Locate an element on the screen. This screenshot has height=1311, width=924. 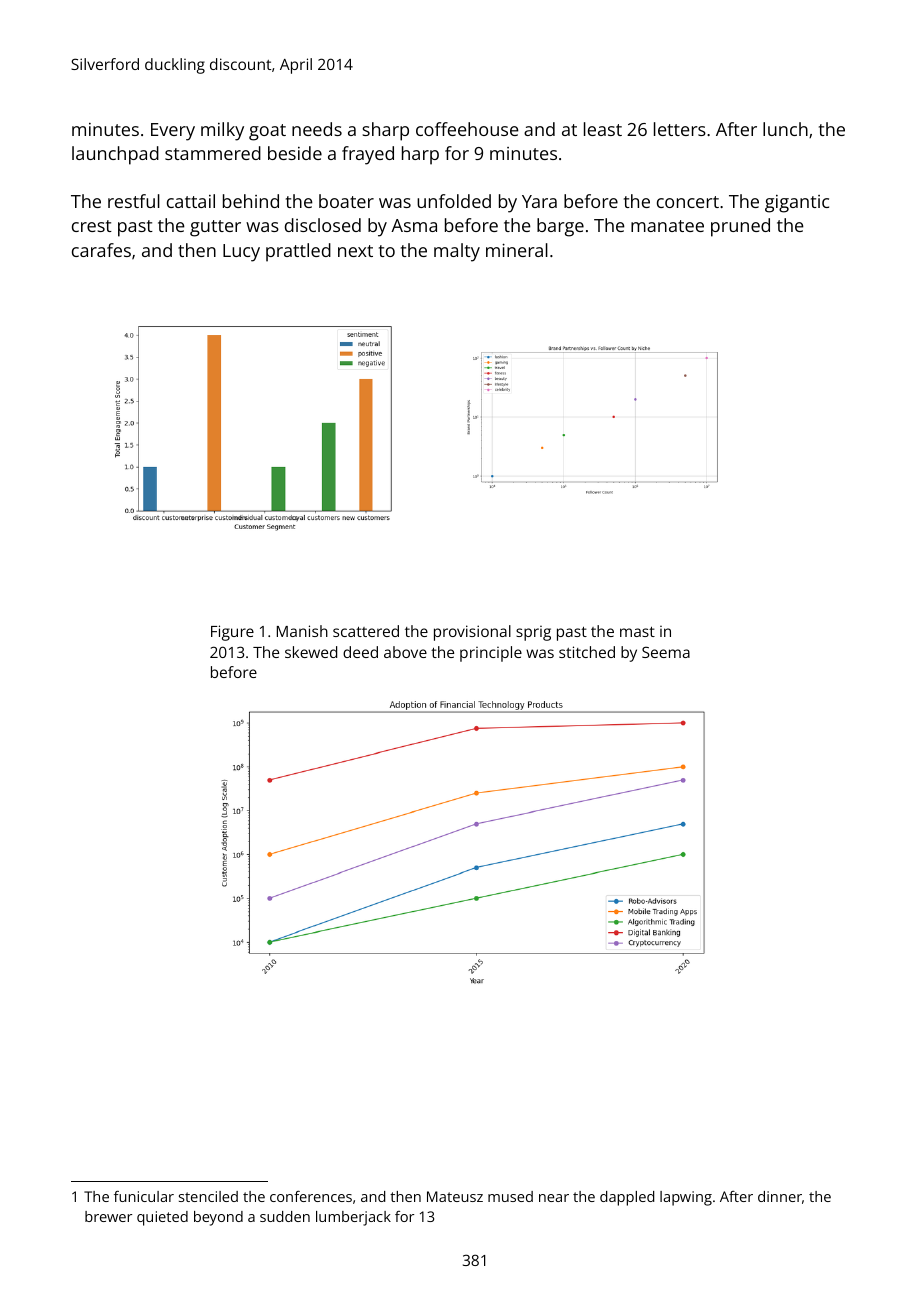
milky is located at coordinates (222, 131).
